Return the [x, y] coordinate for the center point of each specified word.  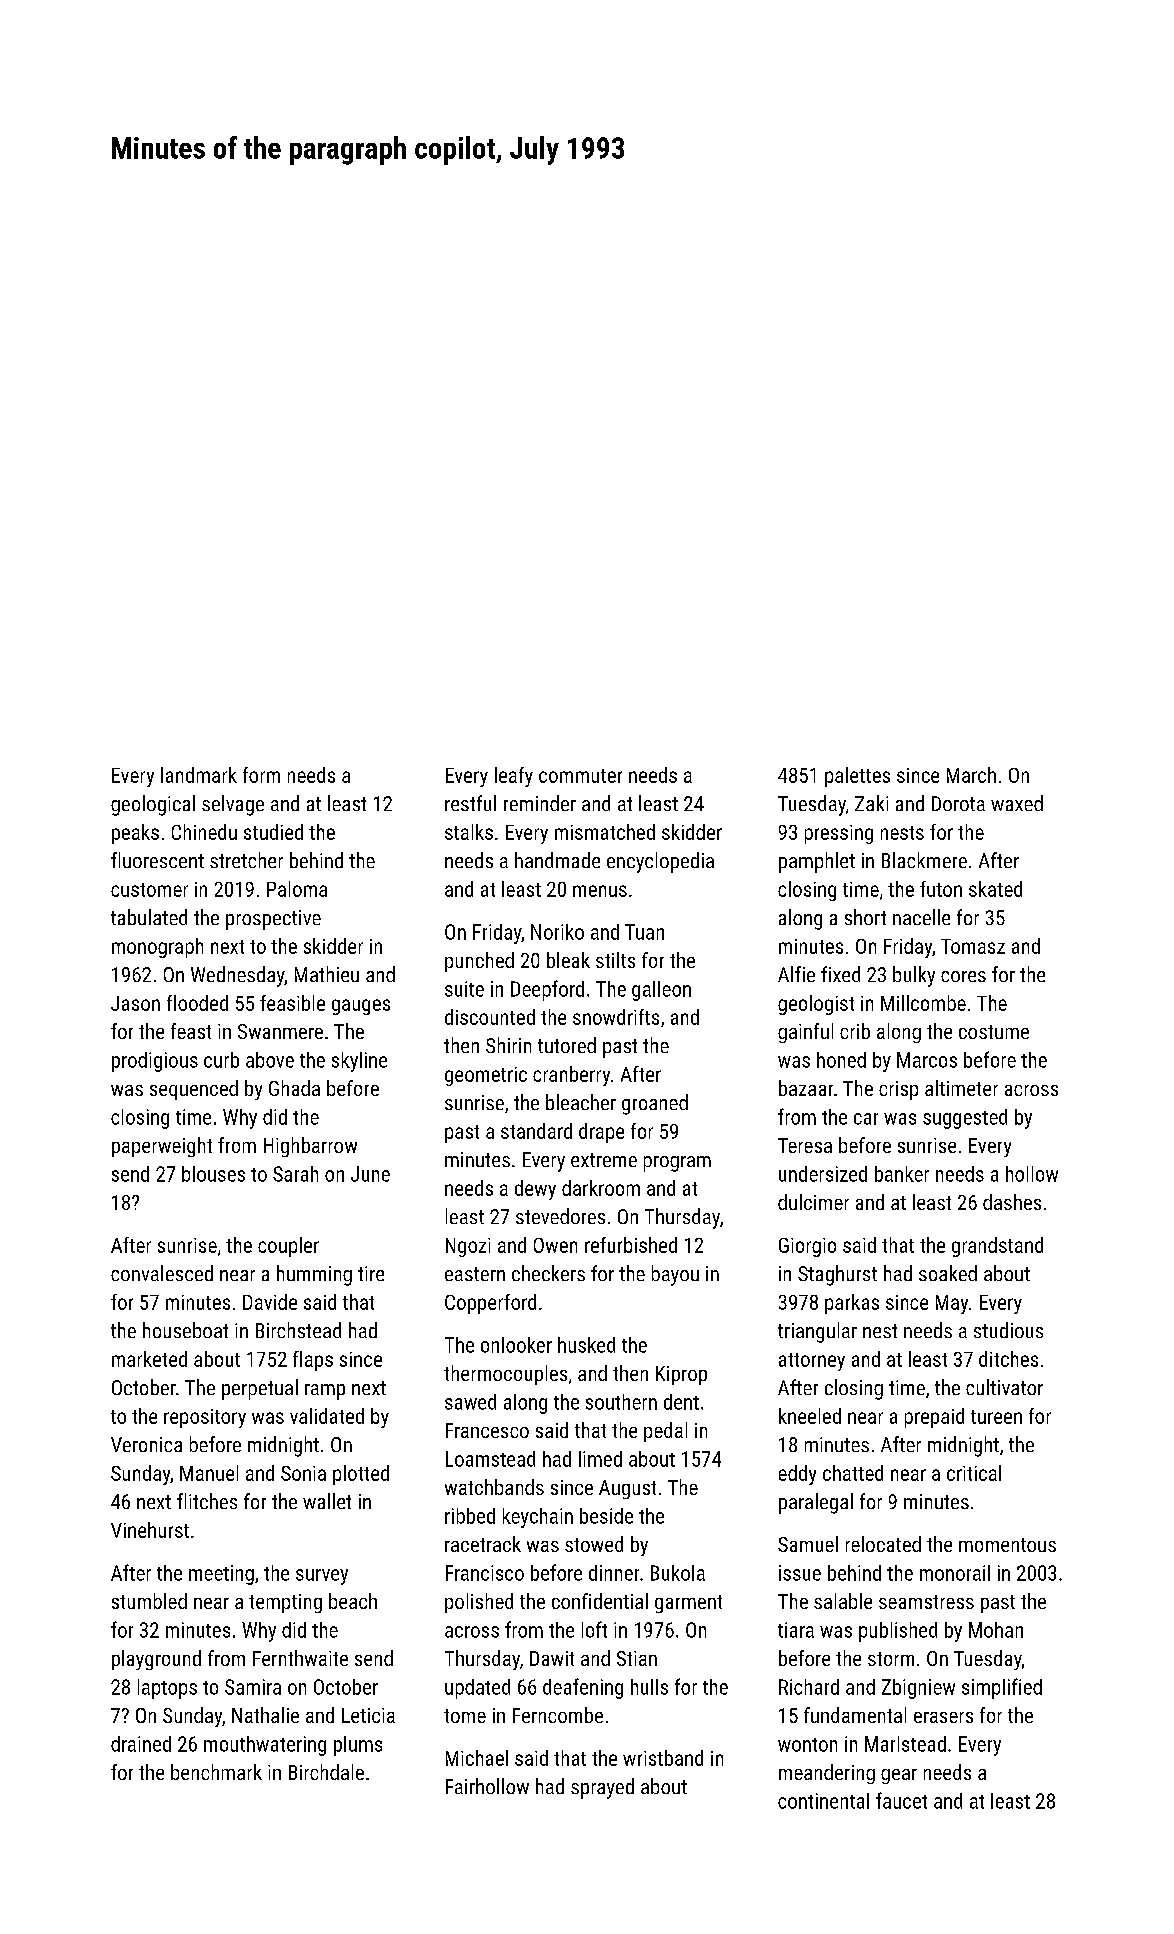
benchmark [216, 1772]
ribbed [470, 1516]
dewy [535, 1190]
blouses [213, 1174]
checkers [548, 1273]
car [866, 1119]
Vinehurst [150, 1530]
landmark [199, 775]
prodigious [155, 1062]
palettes [857, 777]
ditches [1008, 1359]
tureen [996, 1417]
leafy [514, 777]
